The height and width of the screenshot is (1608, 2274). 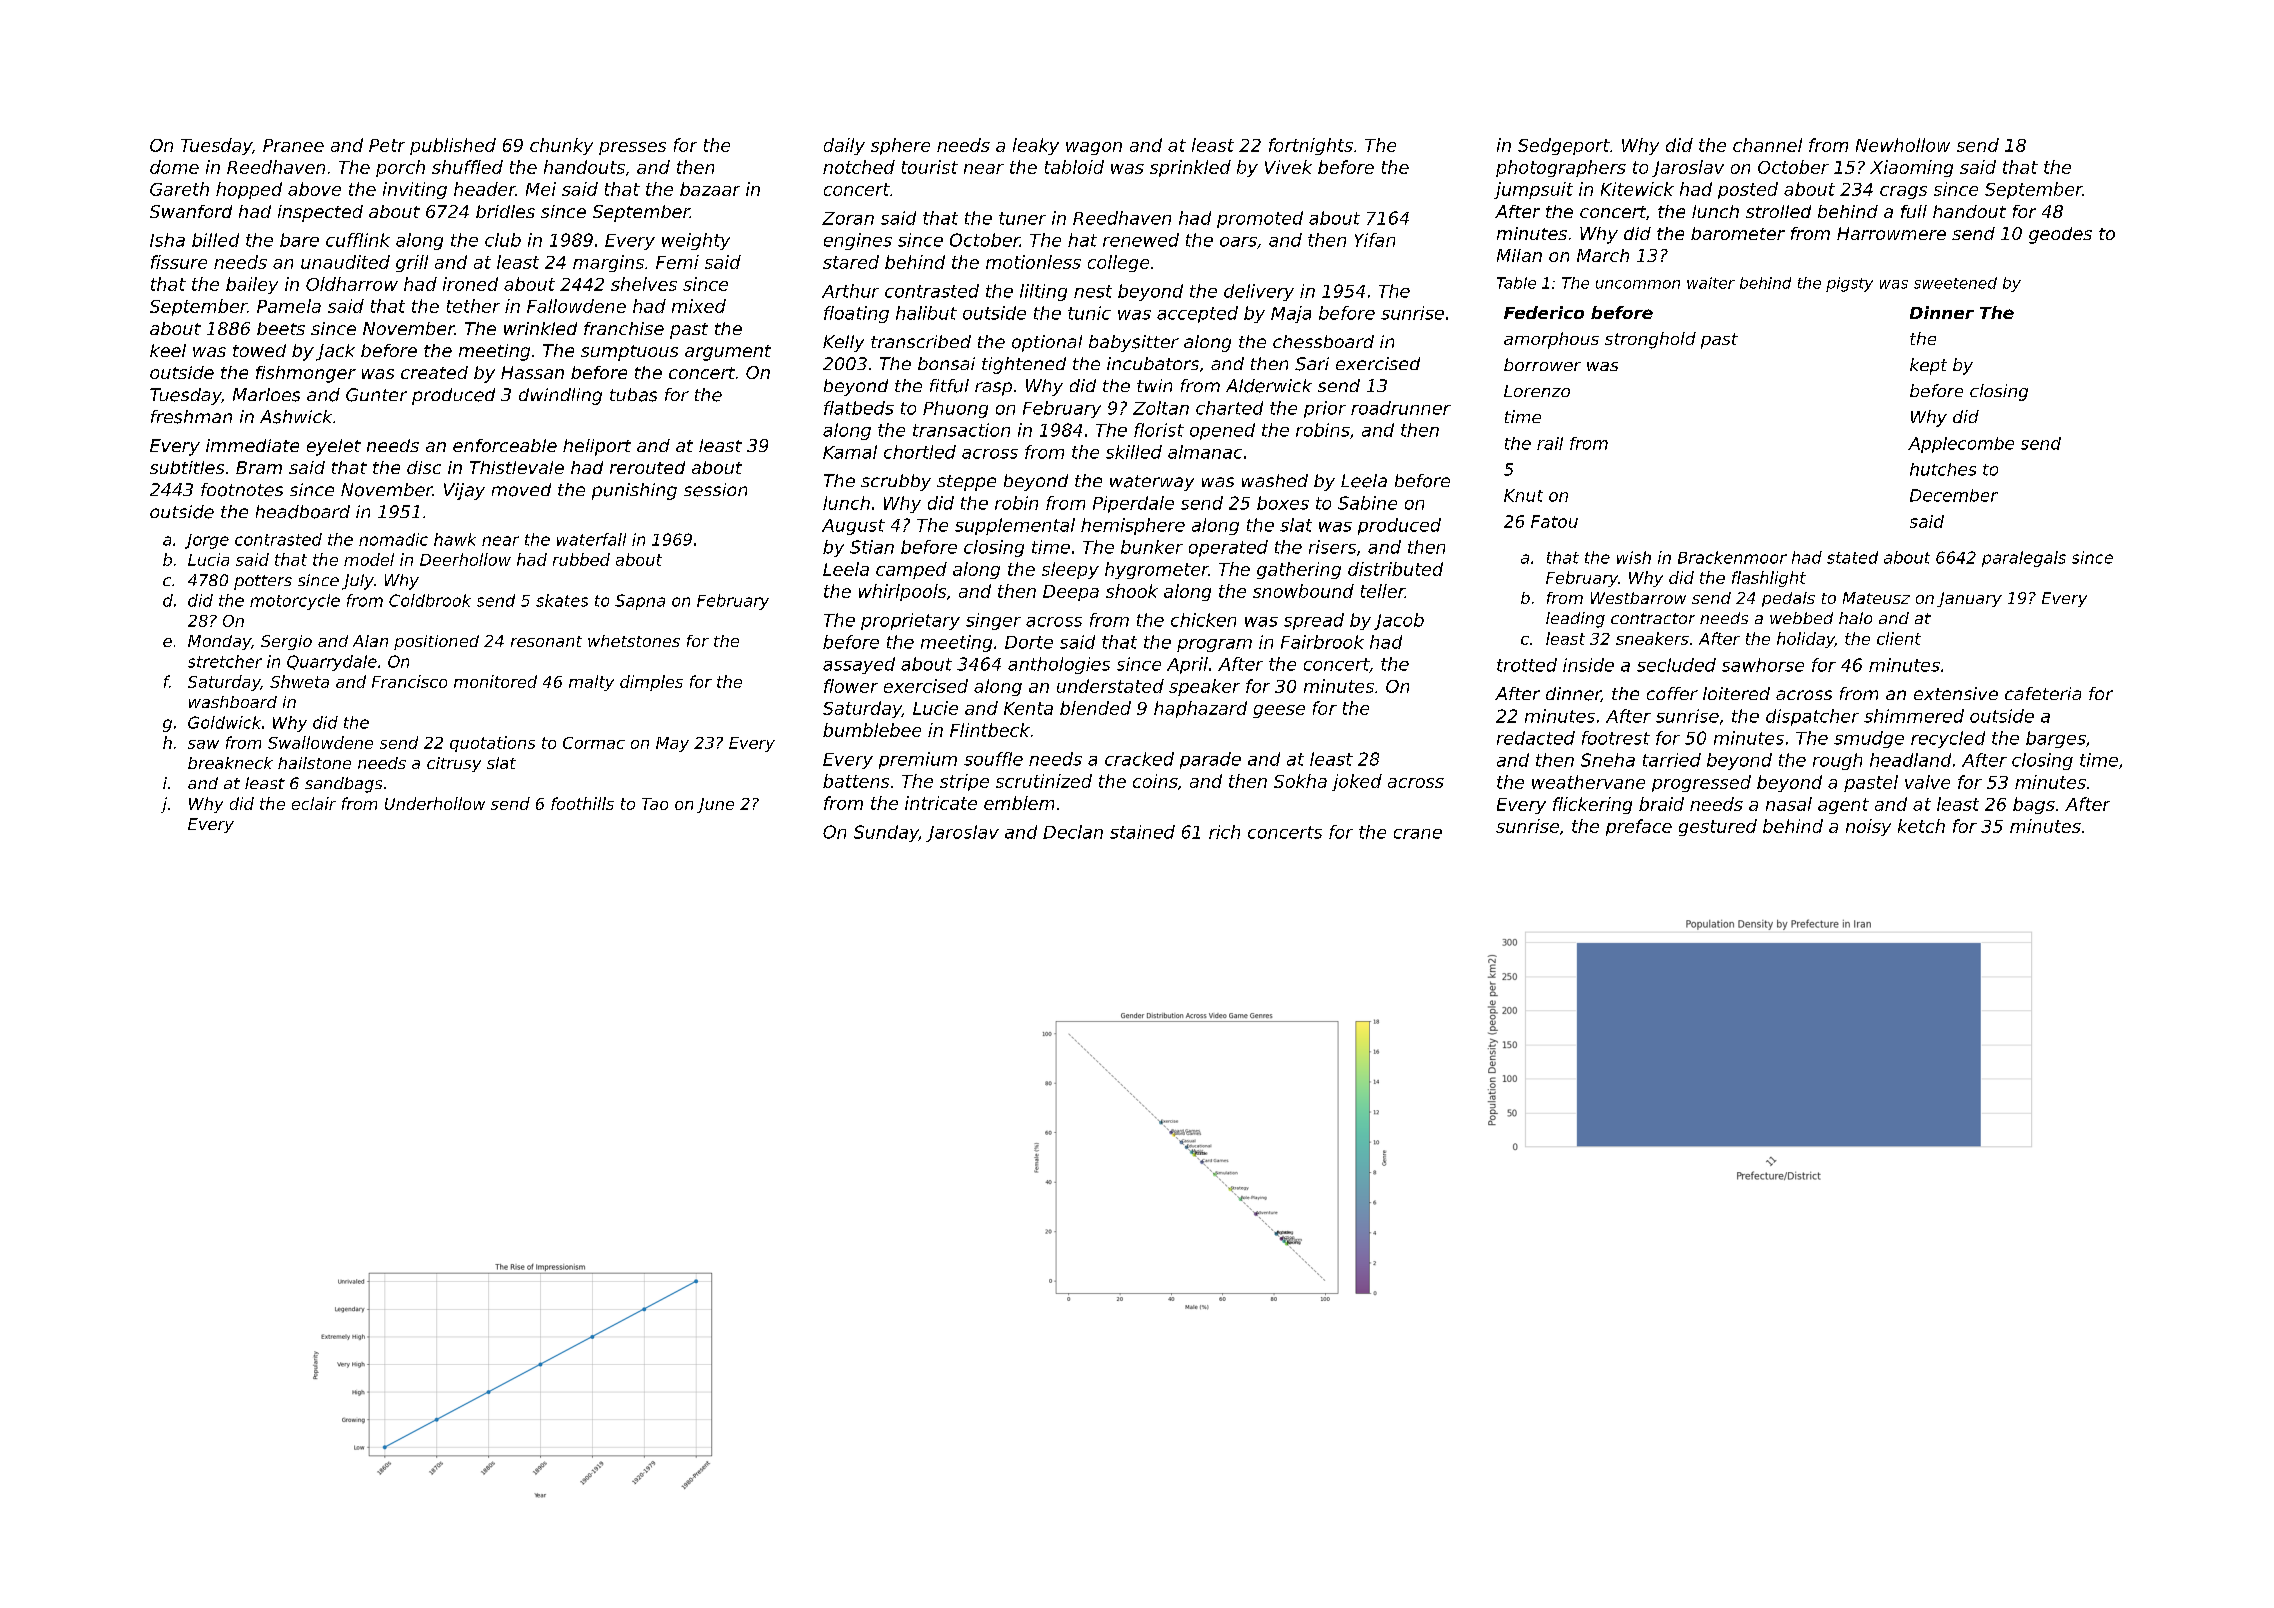 I want to click on Pranee, so click(x=293, y=145).
